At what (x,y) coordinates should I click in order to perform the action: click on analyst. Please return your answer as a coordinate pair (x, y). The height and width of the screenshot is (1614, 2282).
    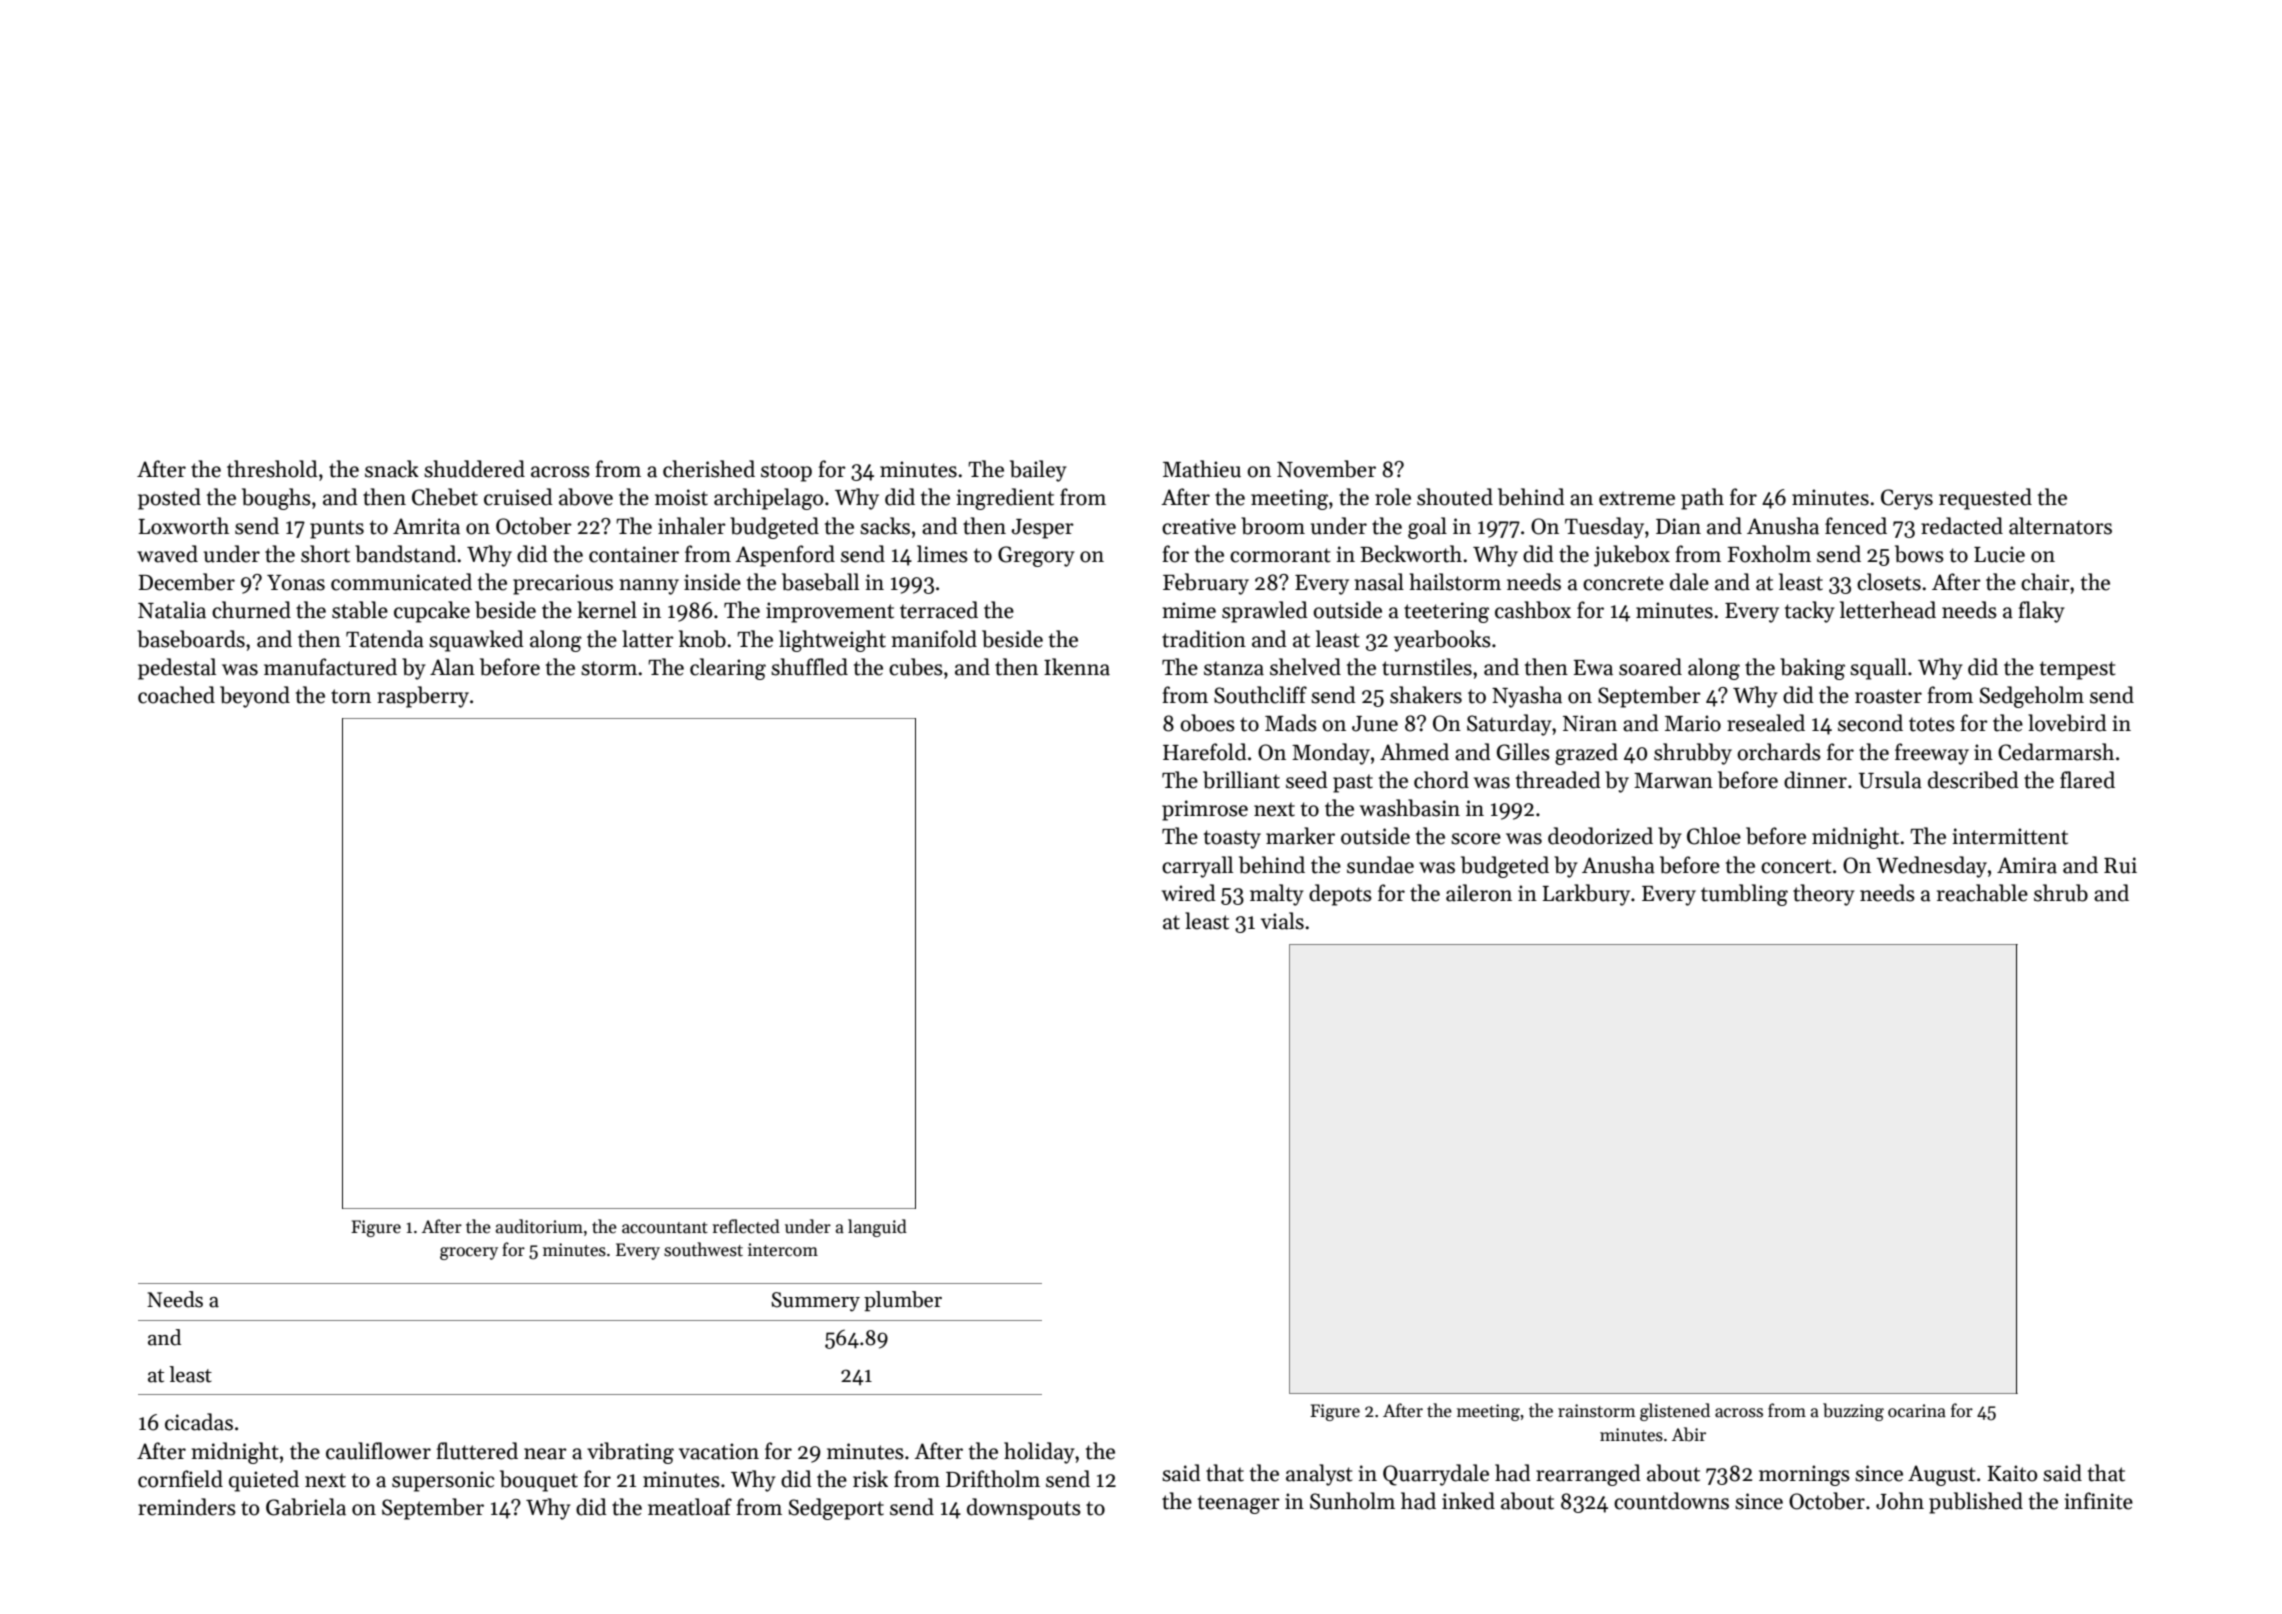
    Looking at the image, I should click on (1319, 1475).
